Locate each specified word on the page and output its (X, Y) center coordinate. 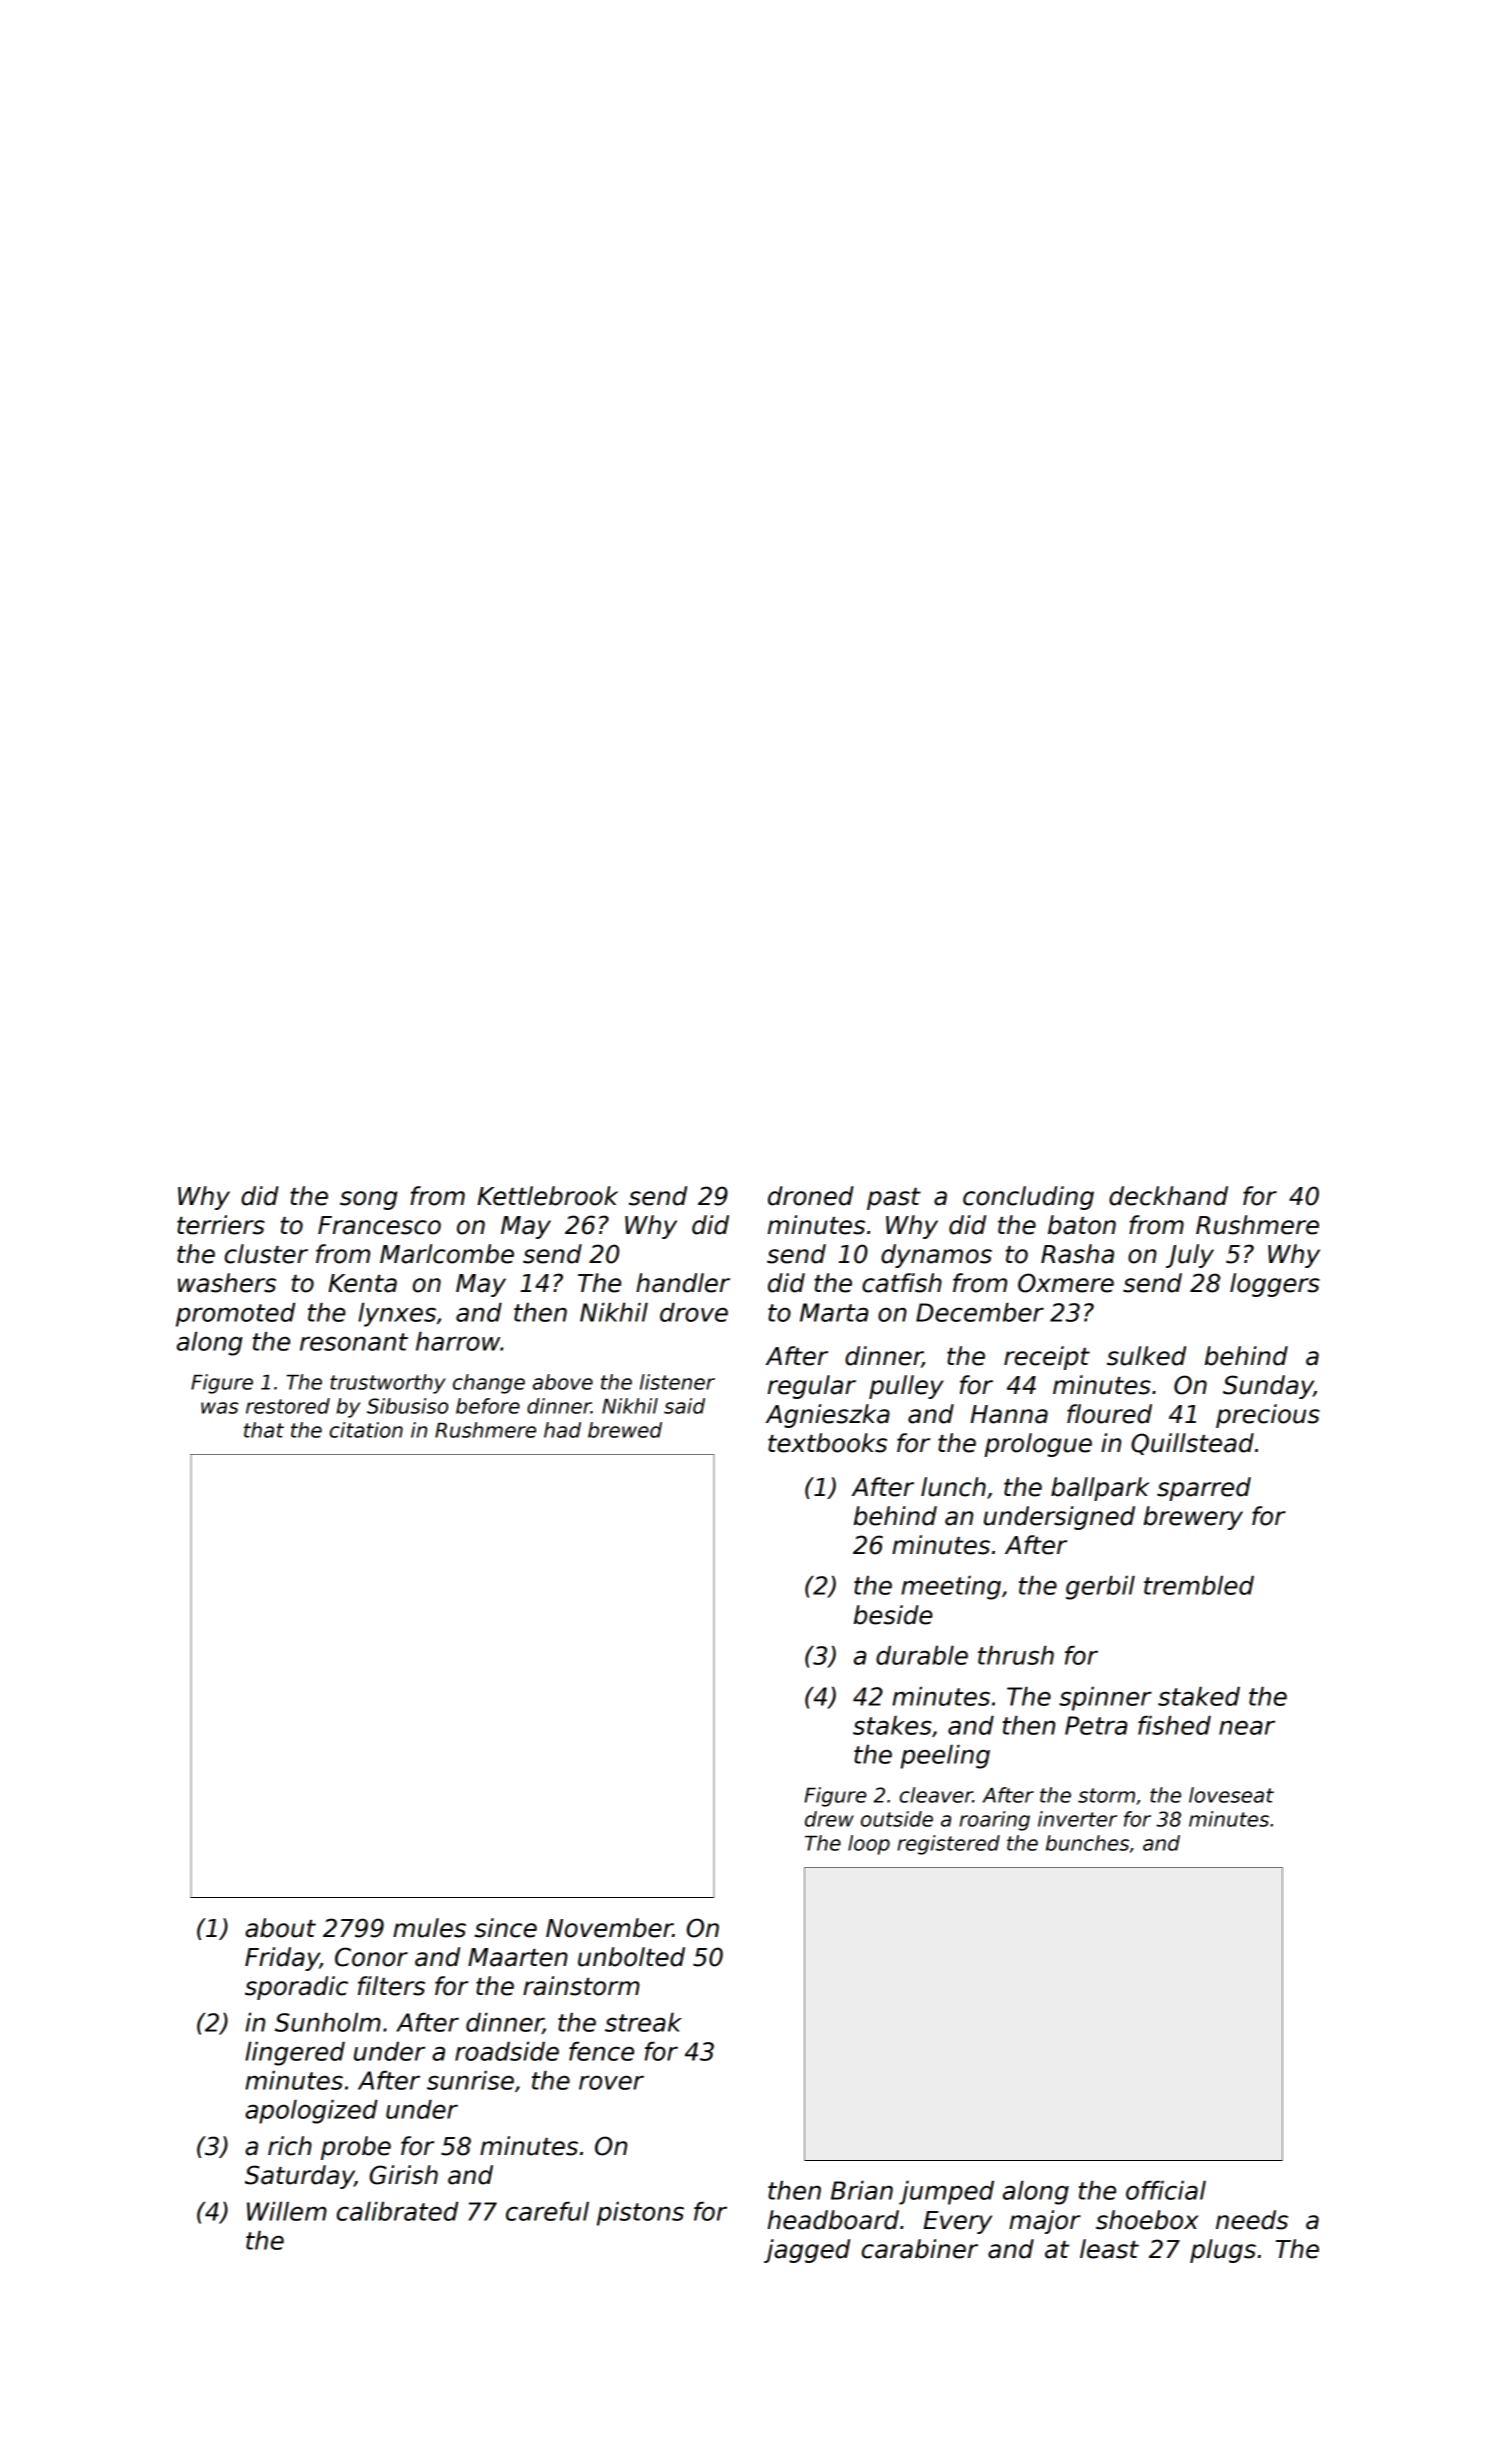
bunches (1087, 1843)
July (1190, 1256)
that (264, 1430)
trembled (1199, 1585)
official (1166, 2190)
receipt (1047, 1358)
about (280, 1928)
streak (643, 2022)
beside (893, 1615)
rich (290, 2146)
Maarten (518, 1957)
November (609, 1928)
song (368, 1200)
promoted (235, 1315)
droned (811, 1196)
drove (694, 1312)
